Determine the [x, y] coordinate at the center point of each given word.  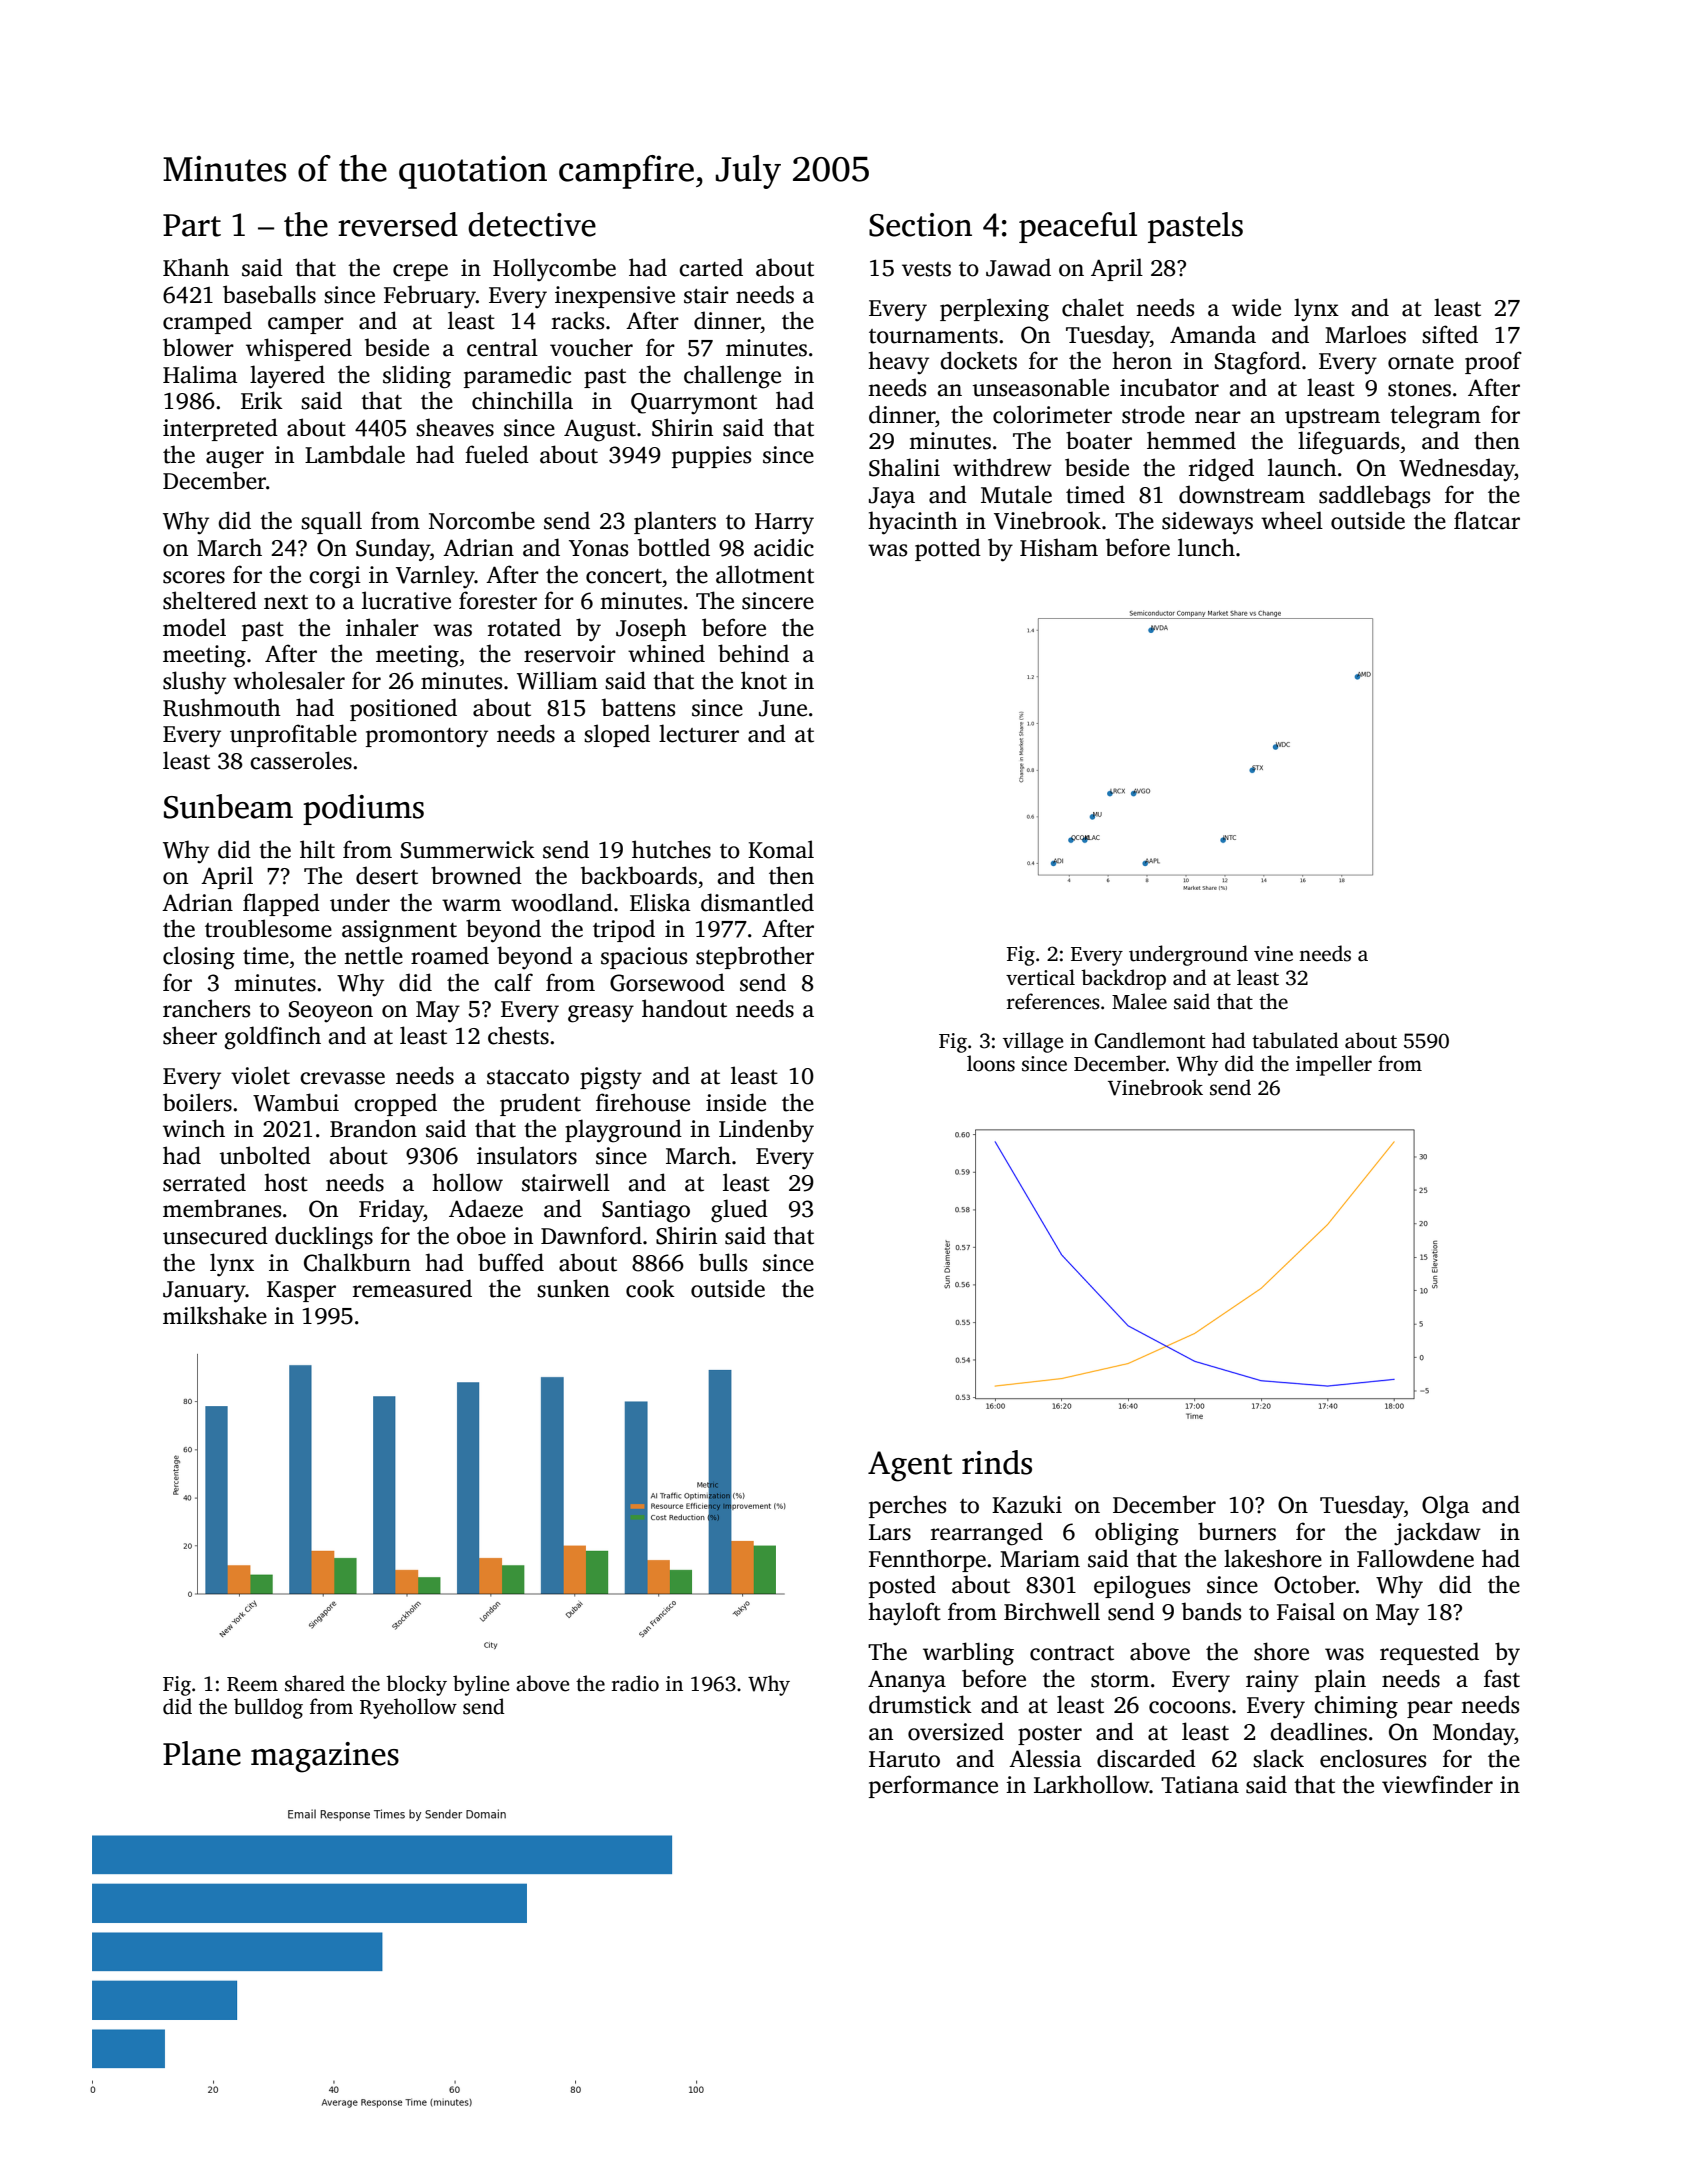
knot [764, 680]
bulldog [268, 1708]
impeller [1334, 1065]
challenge [732, 377]
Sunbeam [228, 806]
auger [235, 460]
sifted [1450, 334]
